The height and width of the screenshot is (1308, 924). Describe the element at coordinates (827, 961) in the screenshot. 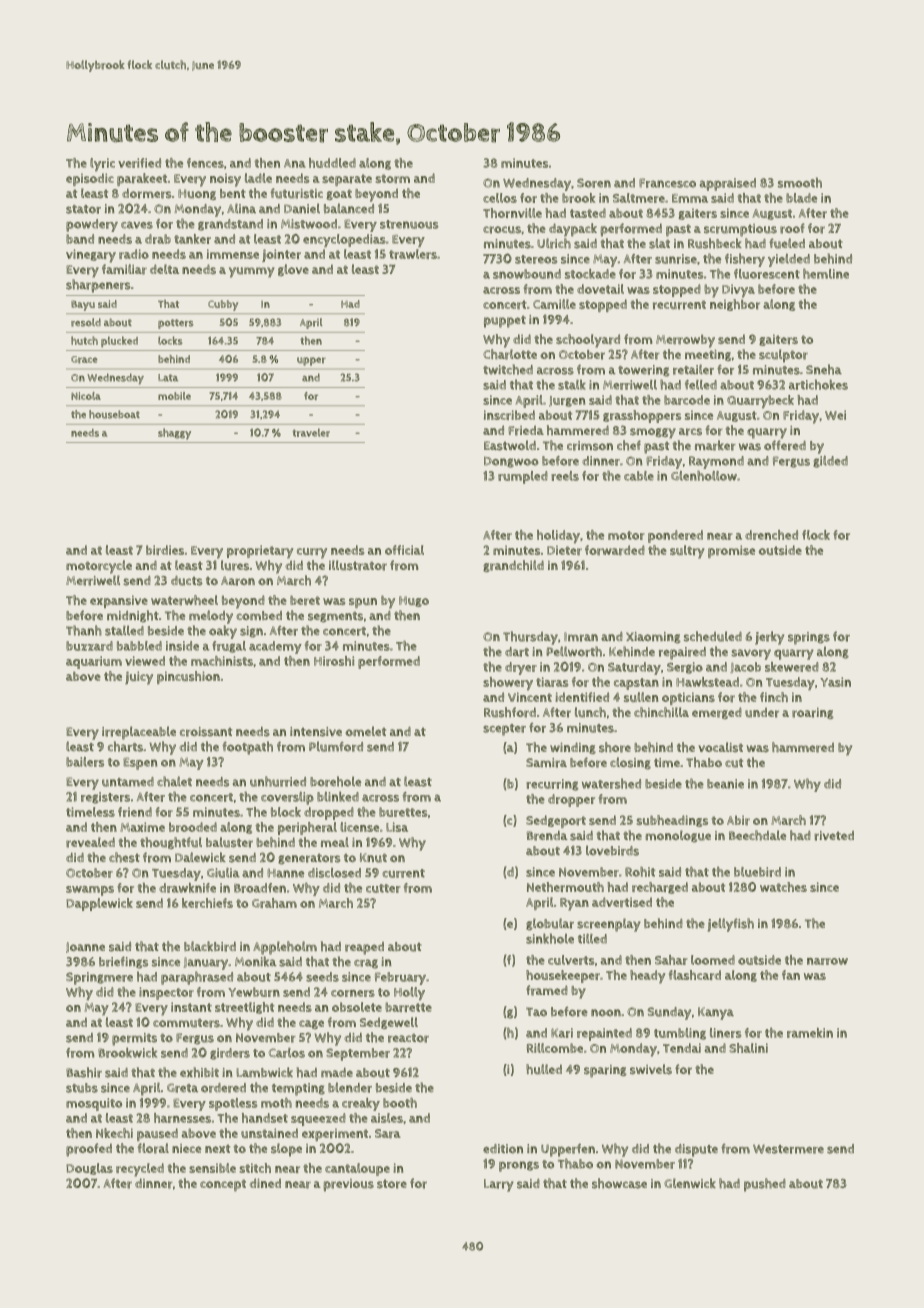

I see `narrow` at that location.
